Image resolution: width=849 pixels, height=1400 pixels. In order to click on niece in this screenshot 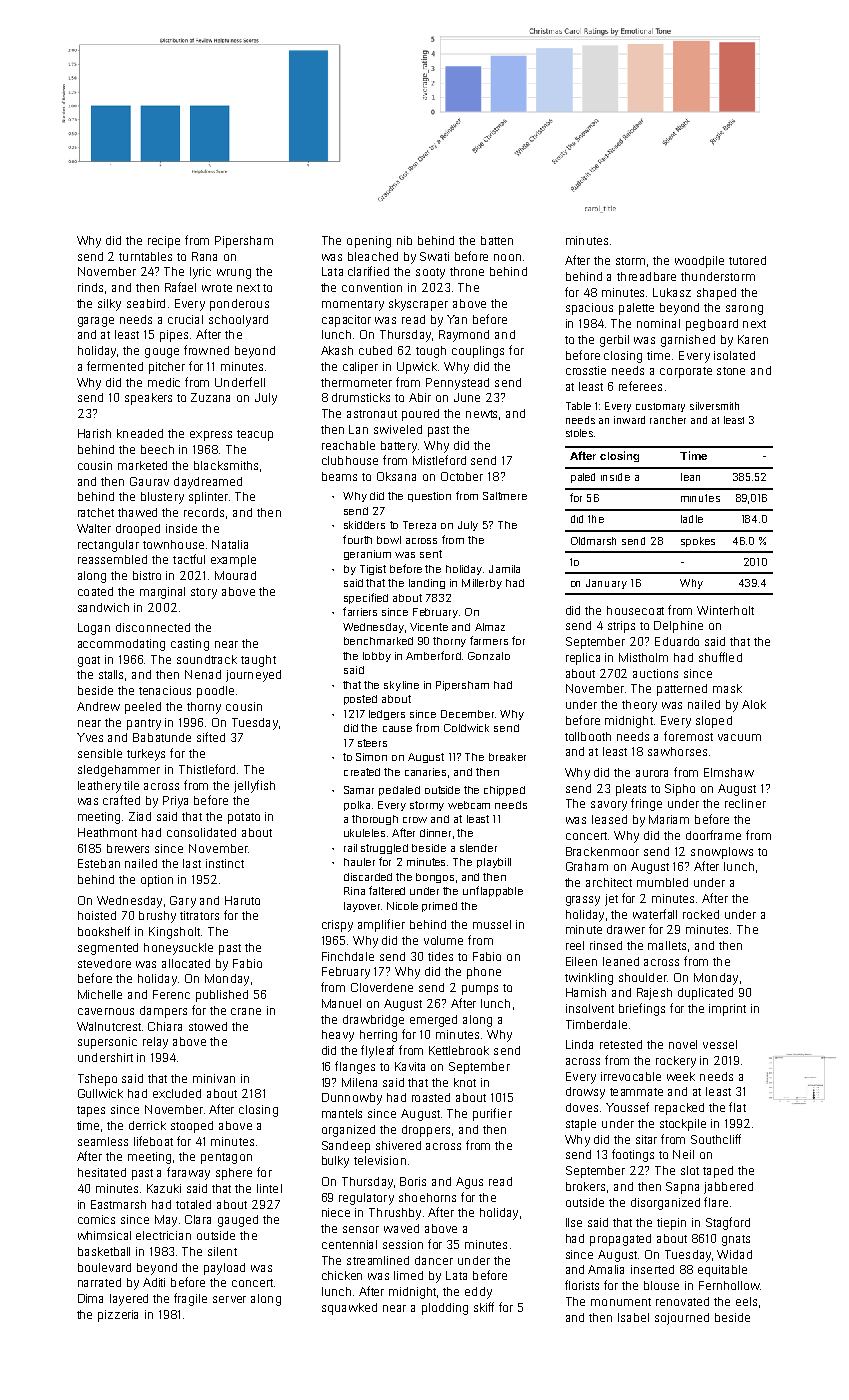, I will do `click(336, 1212)`.
